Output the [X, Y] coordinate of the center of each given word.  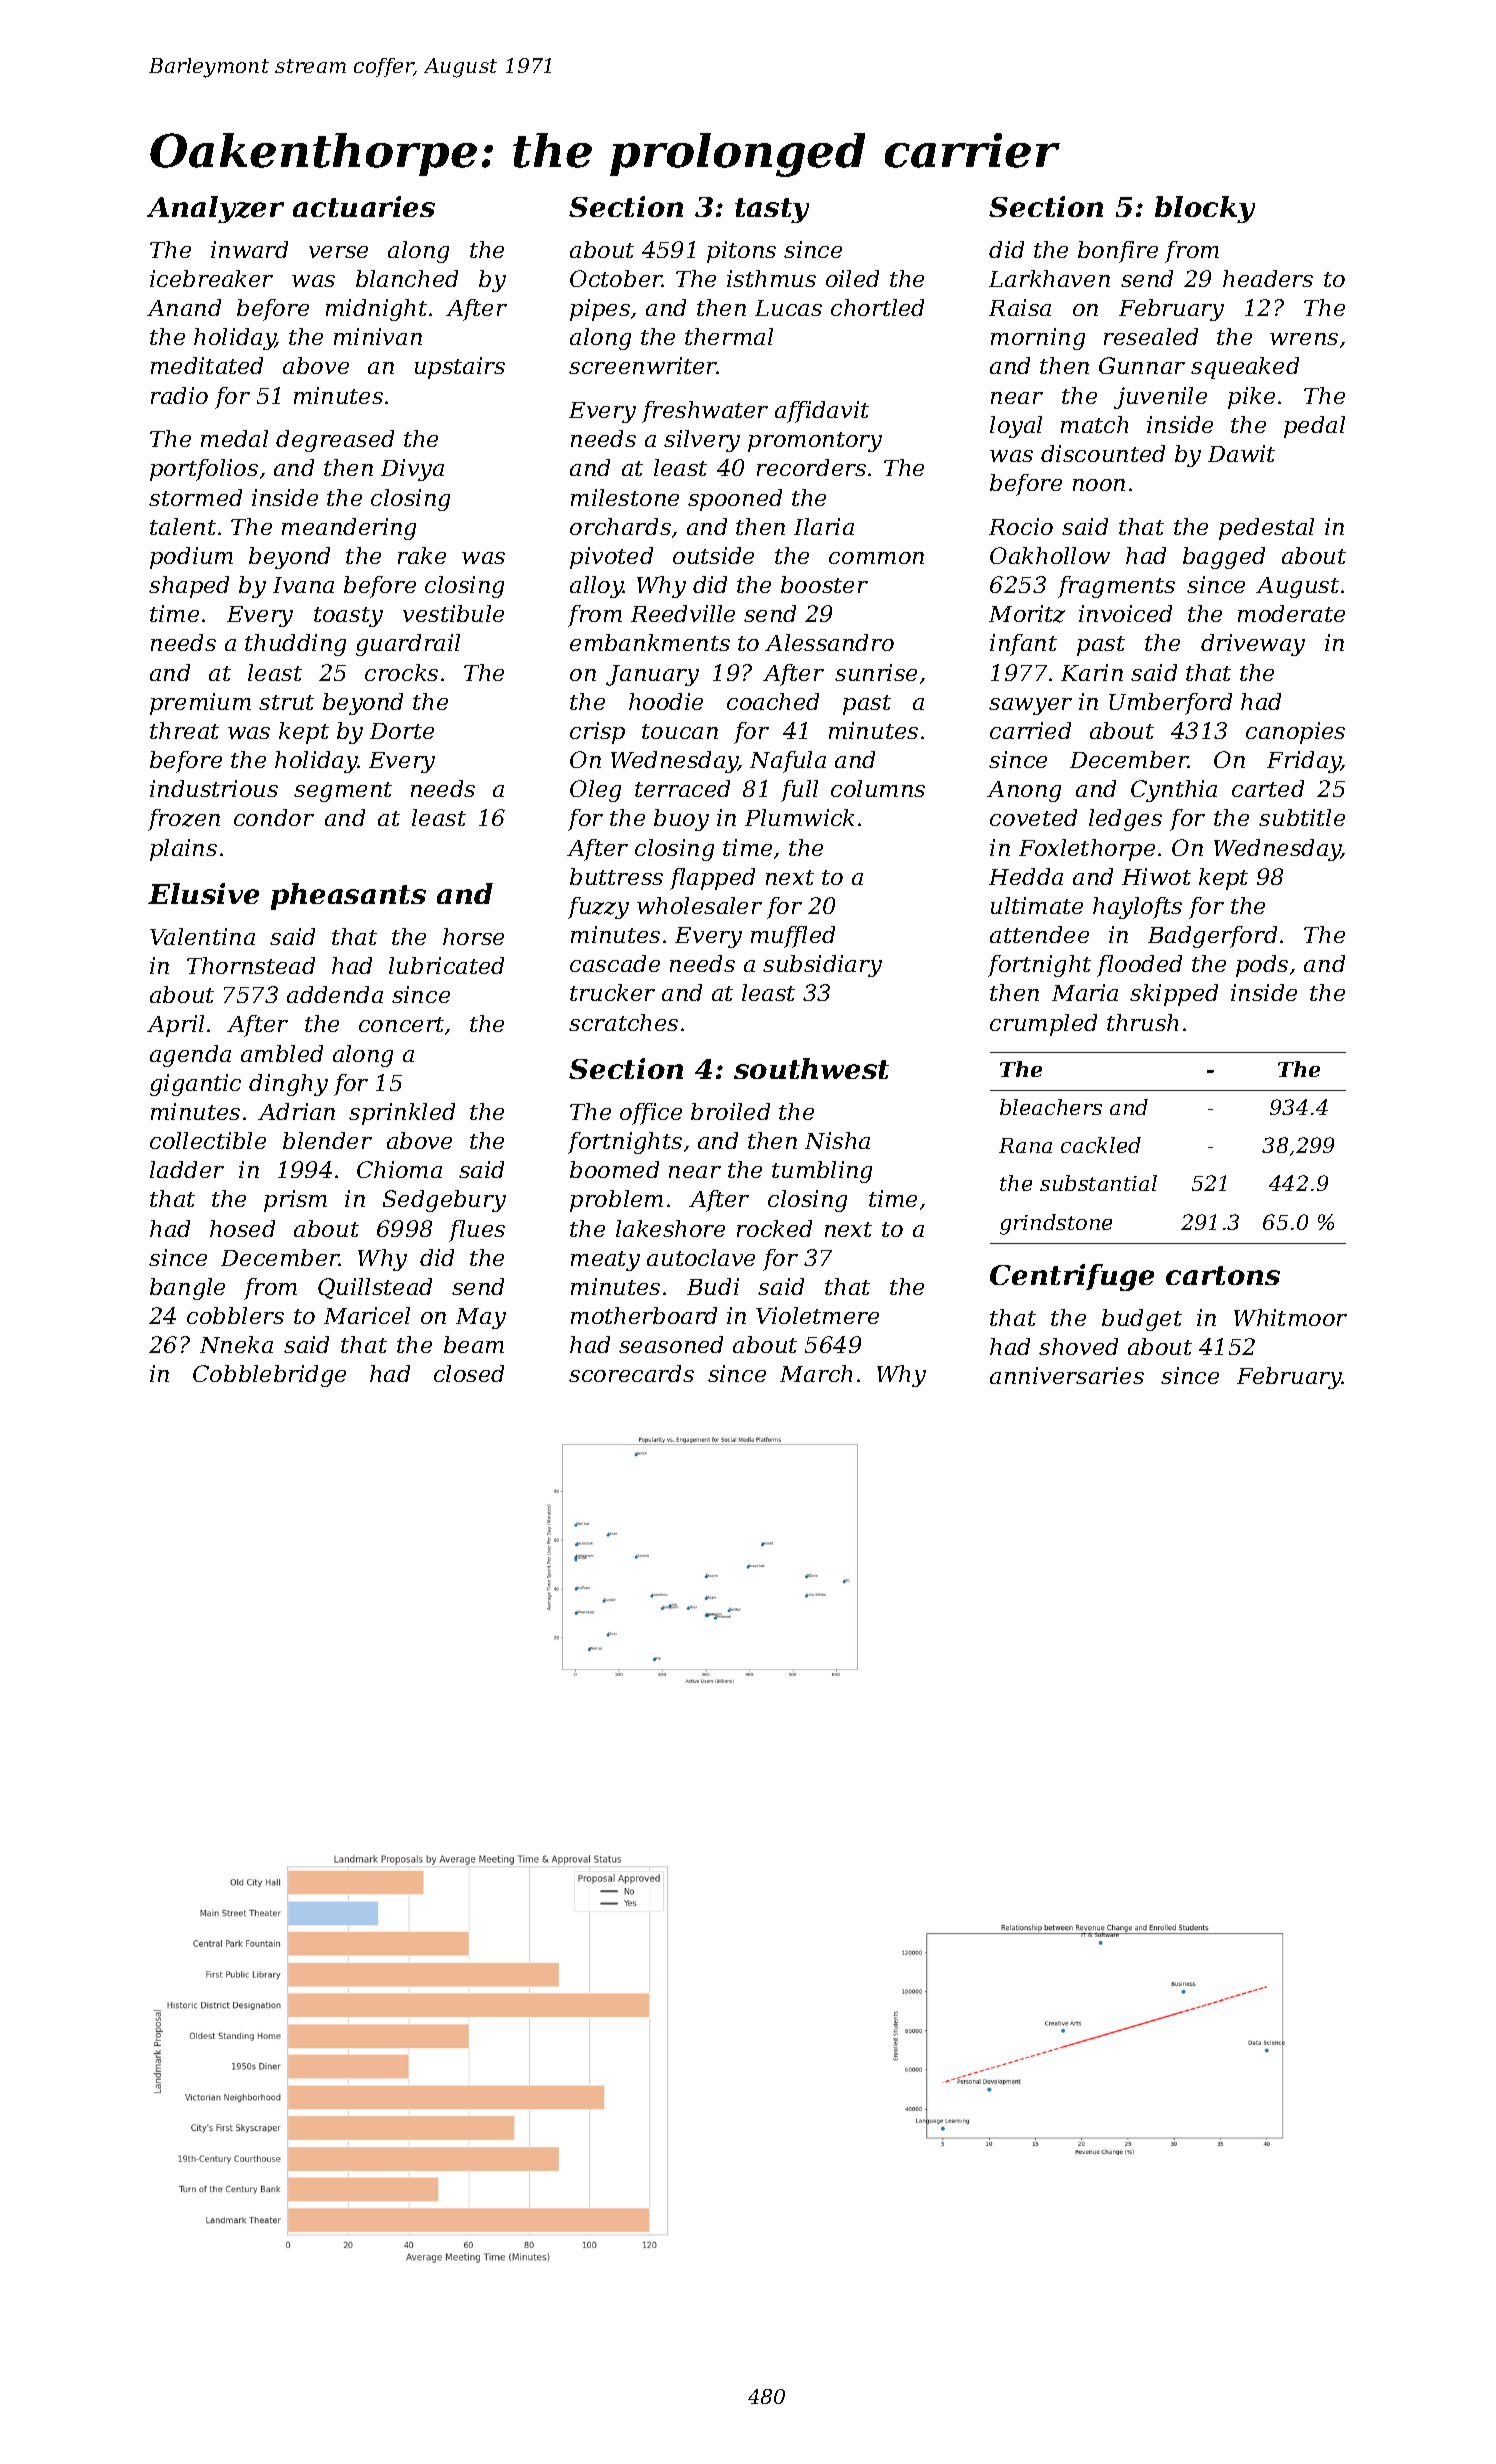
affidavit [822, 412]
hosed [242, 1228]
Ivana [303, 585]
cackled [1101, 1145]
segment [343, 792]
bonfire [1118, 252]
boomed [614, 1169]
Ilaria [824, 526]
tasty [772, 210]
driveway [1253, 645]
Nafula [788, 762]
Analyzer [215, 209]
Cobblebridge [269, 1376]
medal [234, 438]
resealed [1151, 336]
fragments [1116, 587]
